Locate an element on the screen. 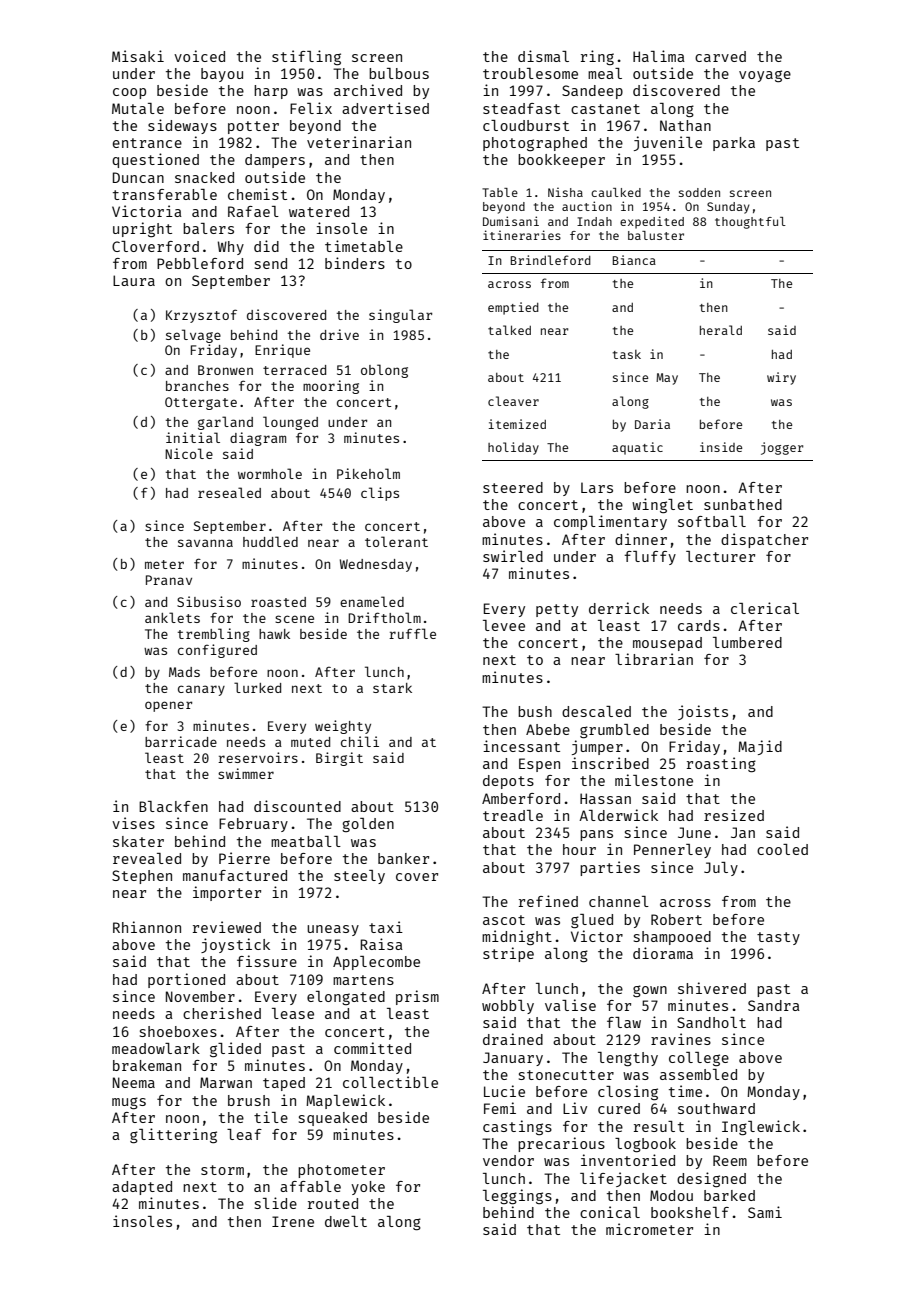 The height and width of the screenshot is (1308, 924). yoke is located at coordinates (368, 1188).
